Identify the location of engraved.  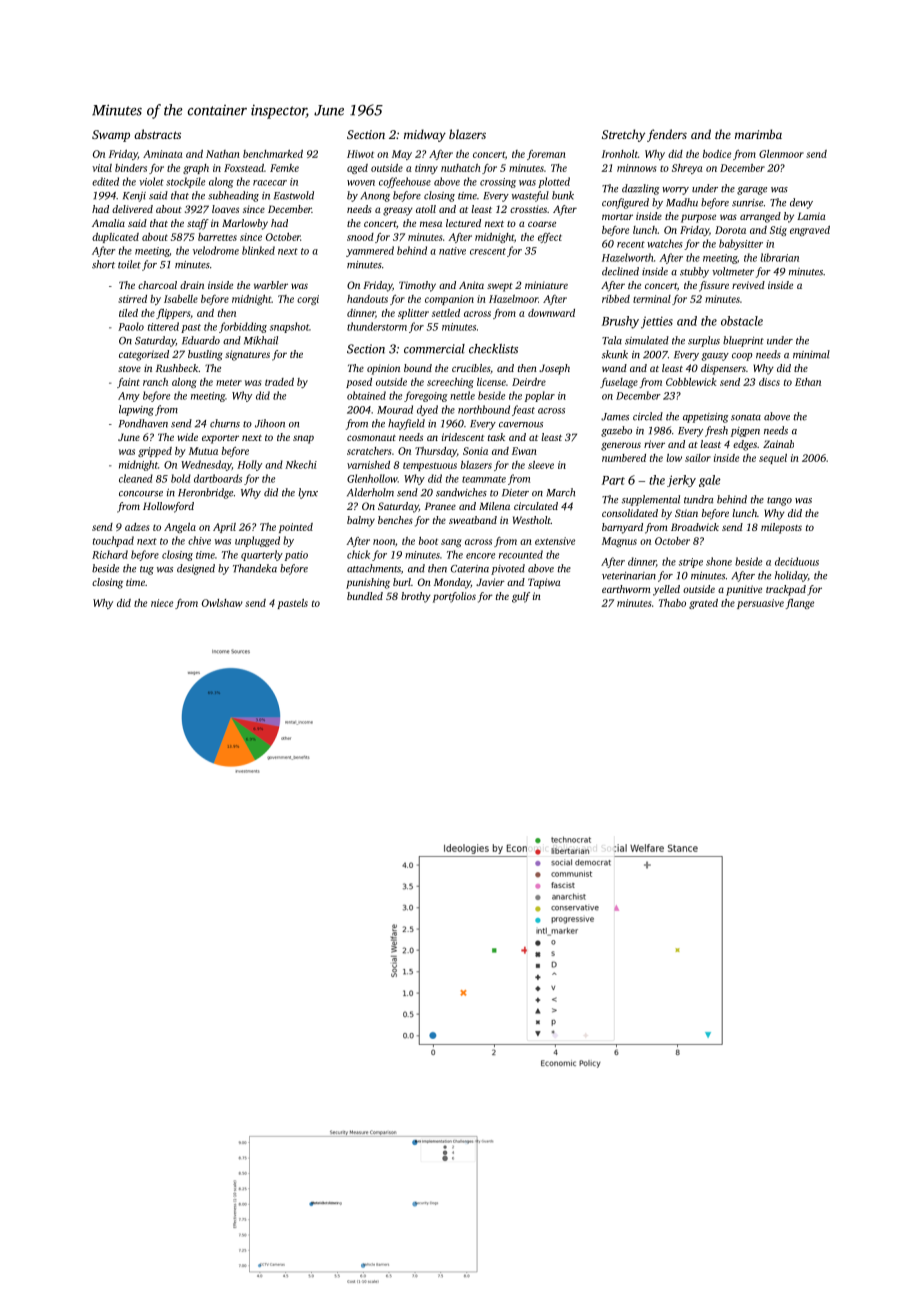
(810, 231).
